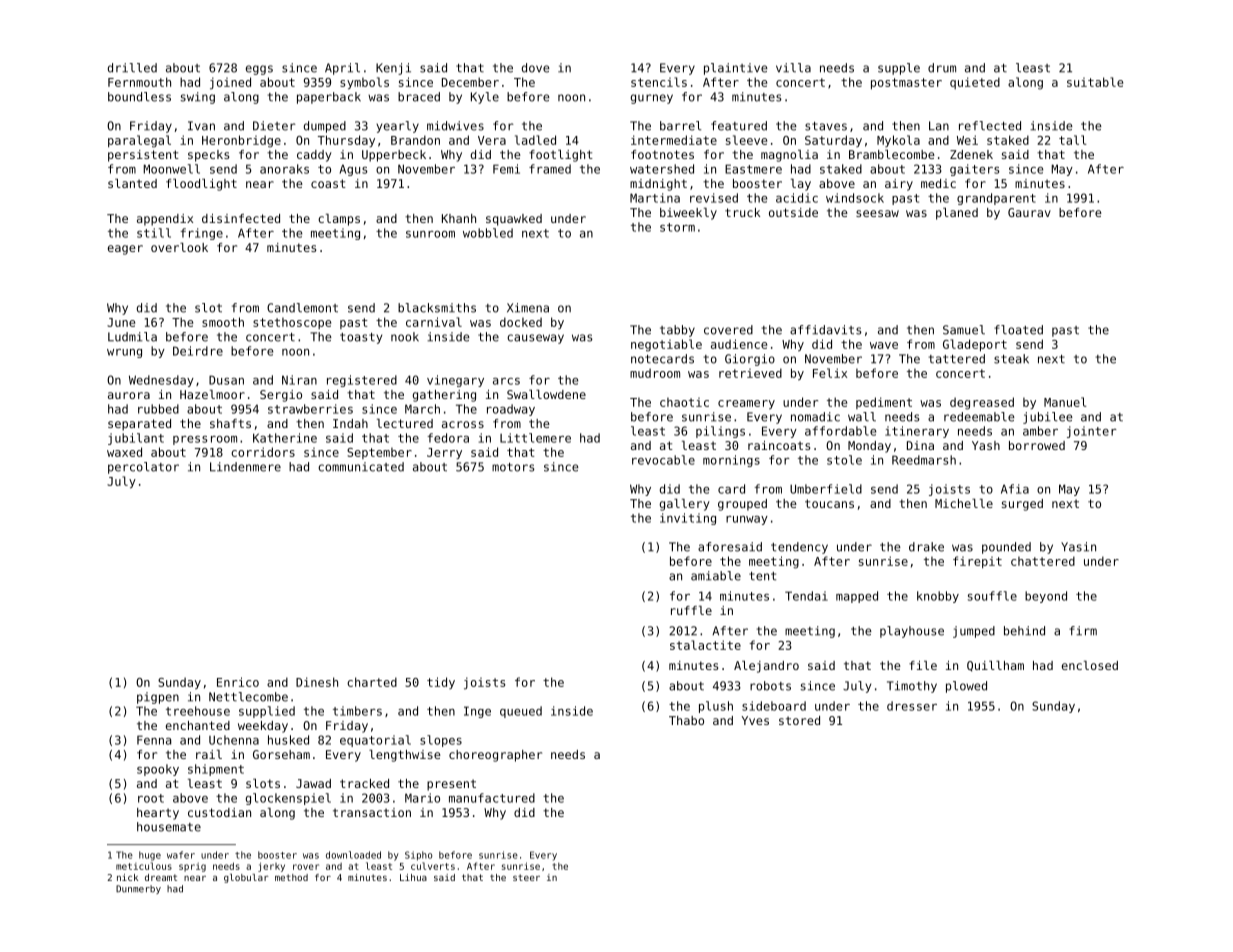  I want to click on tidy, so click(441, 683).
